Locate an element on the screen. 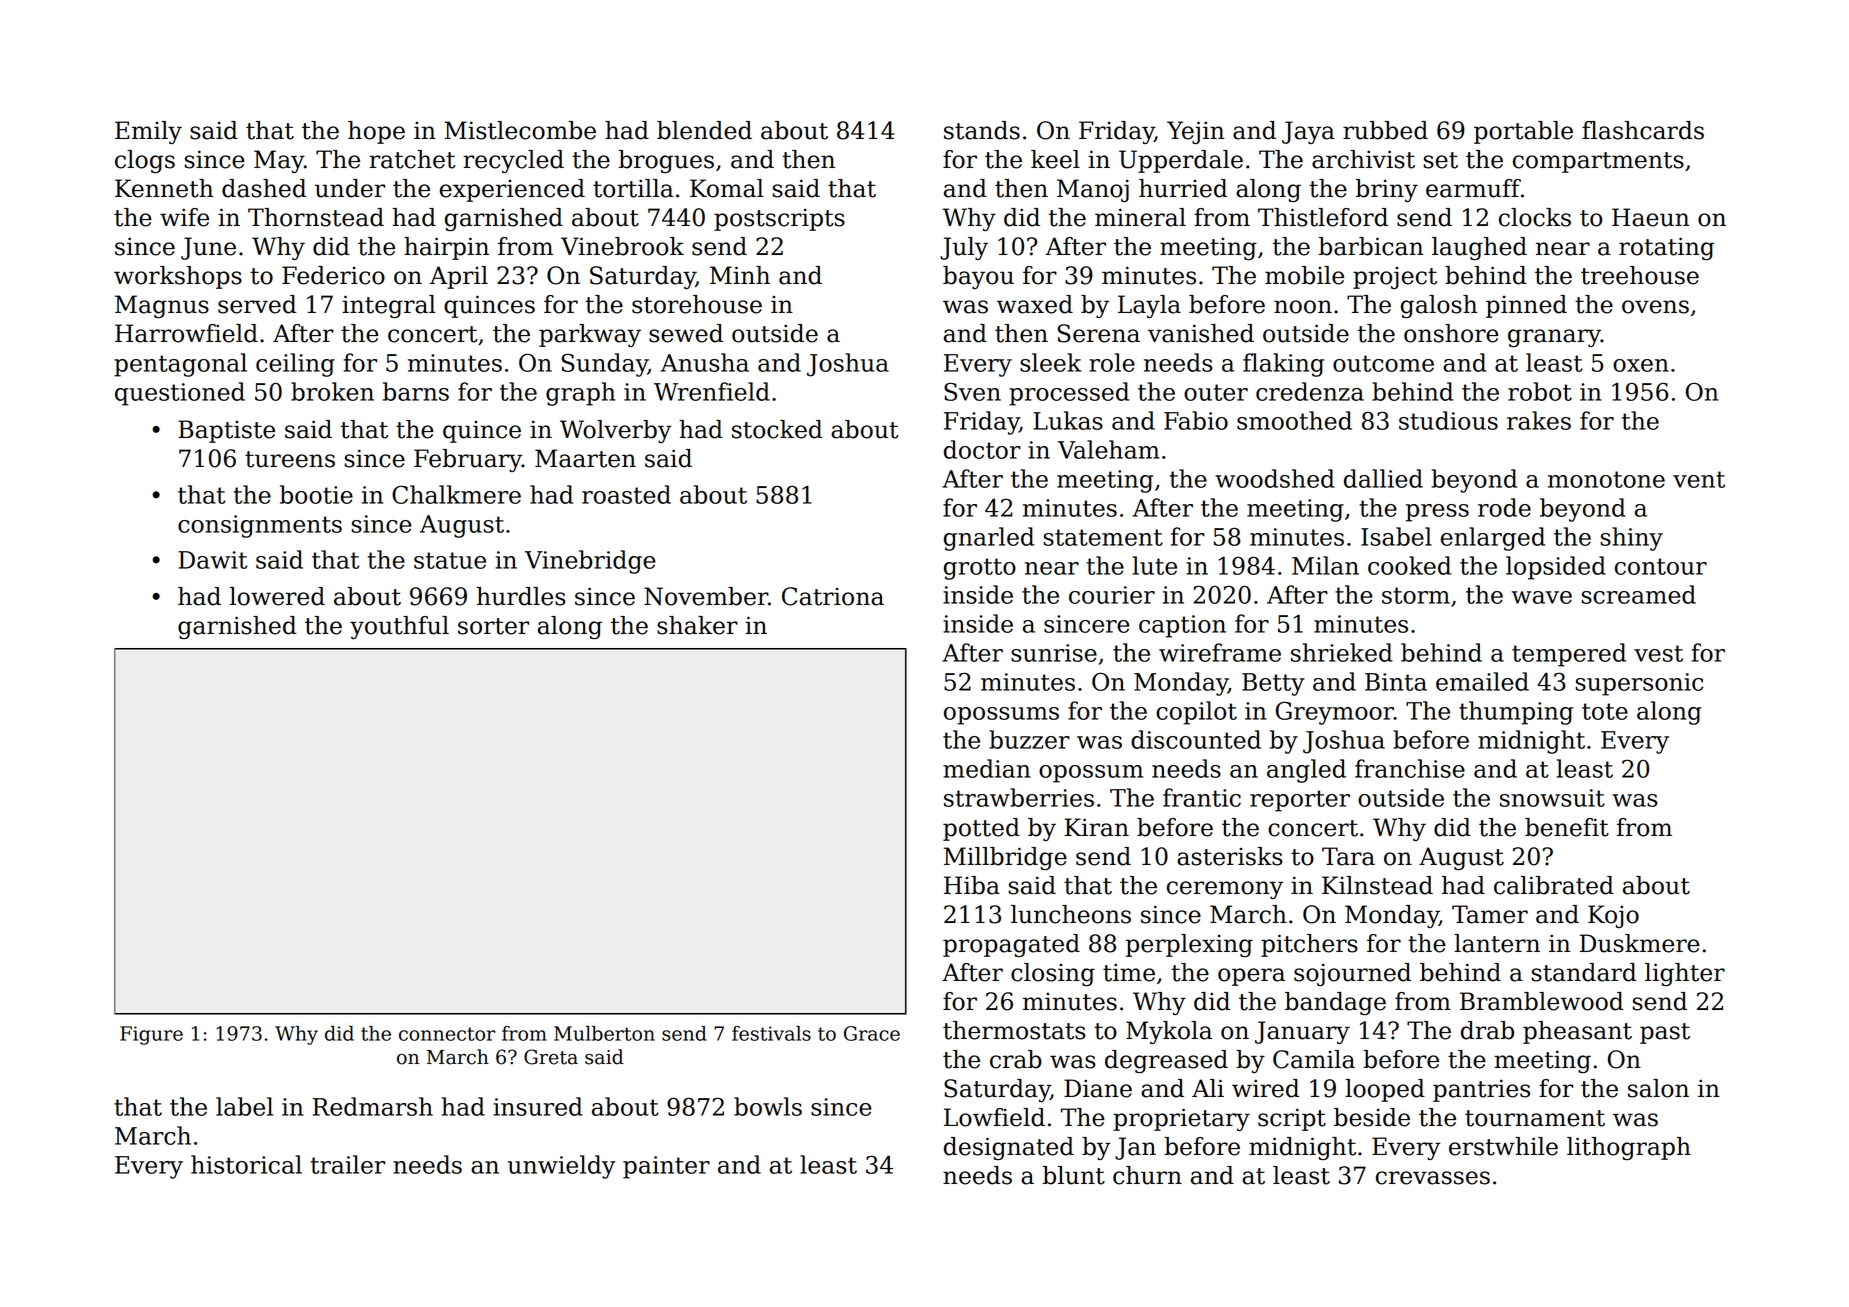 The image size is (1849, 1307). rubbed is located at coordinates (1385, 130).
